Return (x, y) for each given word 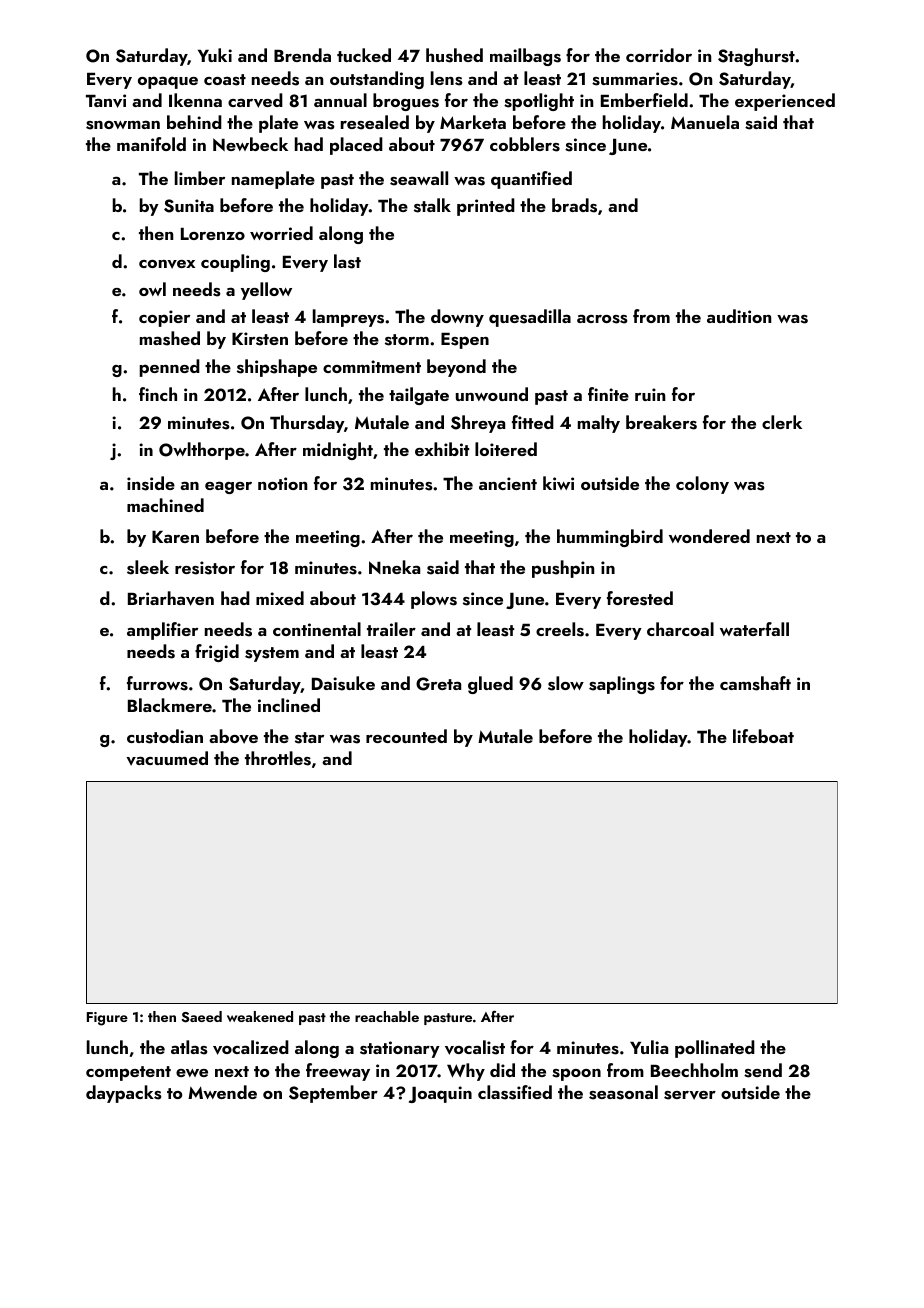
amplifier (162, 631)
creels (560, 629)
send (763, 1070)
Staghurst (756, 57)
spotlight (539, 102)
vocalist (475, 1047)
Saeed (202, 1017)
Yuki (215, 55)
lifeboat (763, 736)
